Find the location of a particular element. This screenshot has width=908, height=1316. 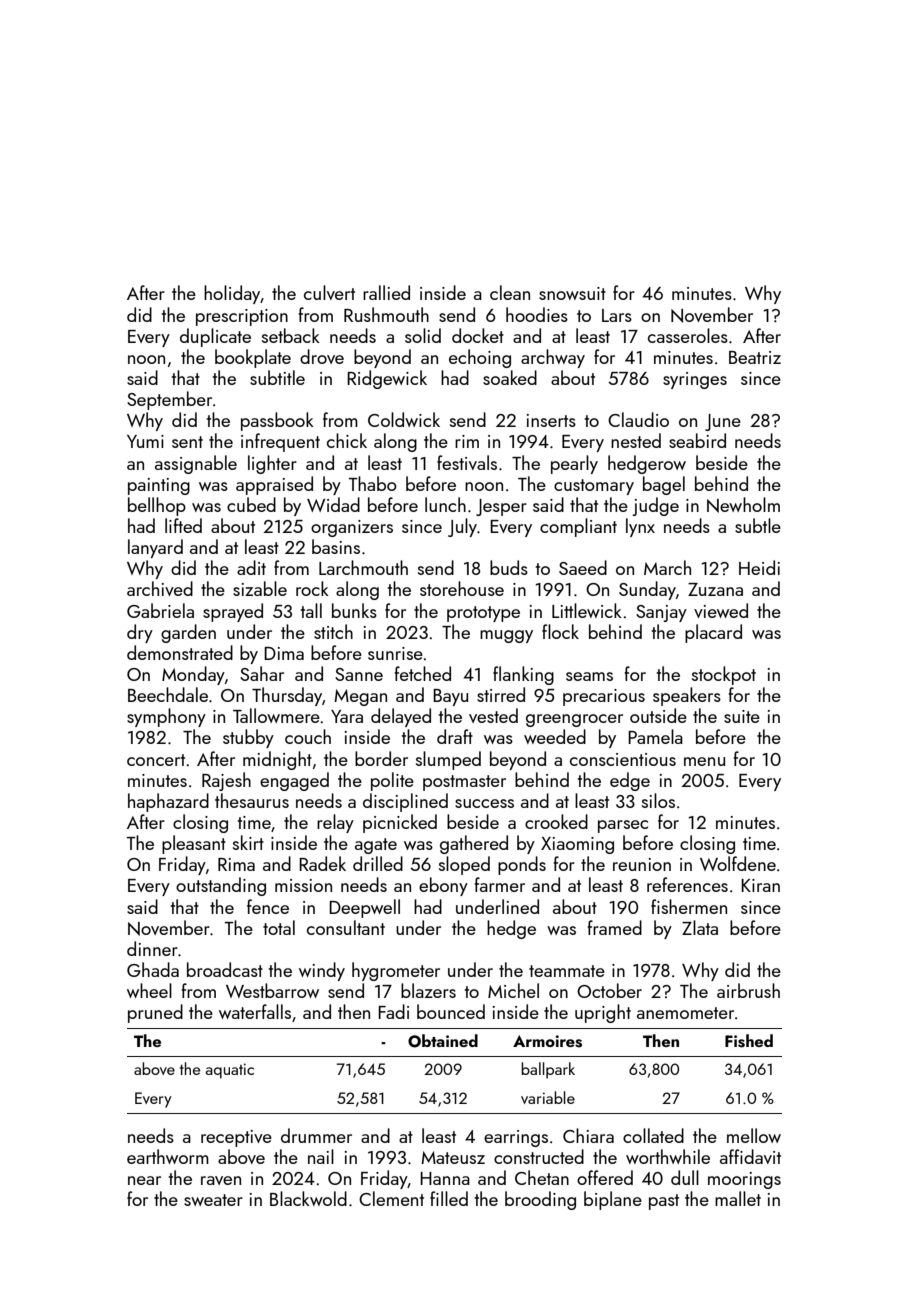

culvert is located at coordinates (329, 292).
